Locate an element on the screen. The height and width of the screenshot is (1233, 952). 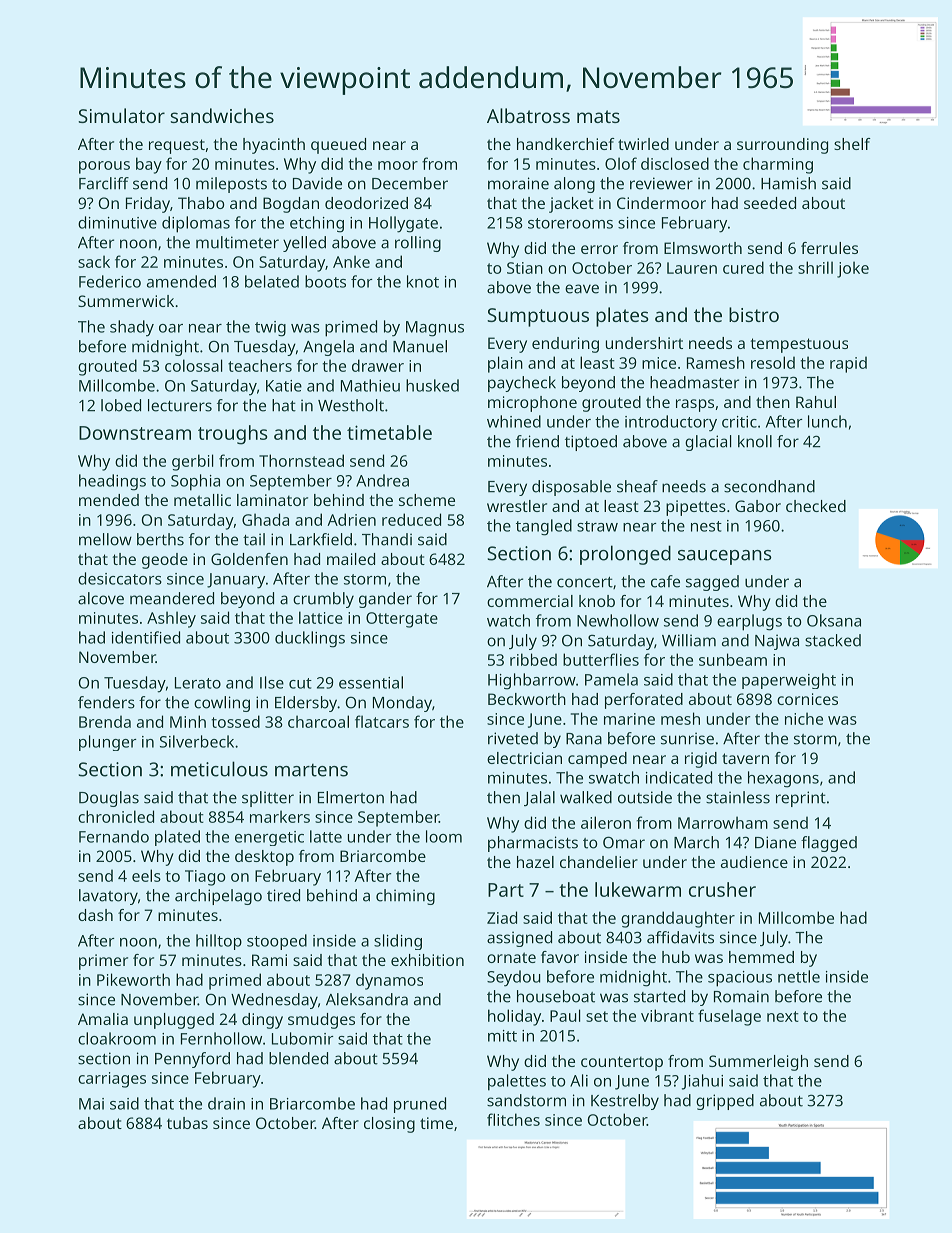
rasps is located at coordinates (695, 405).
